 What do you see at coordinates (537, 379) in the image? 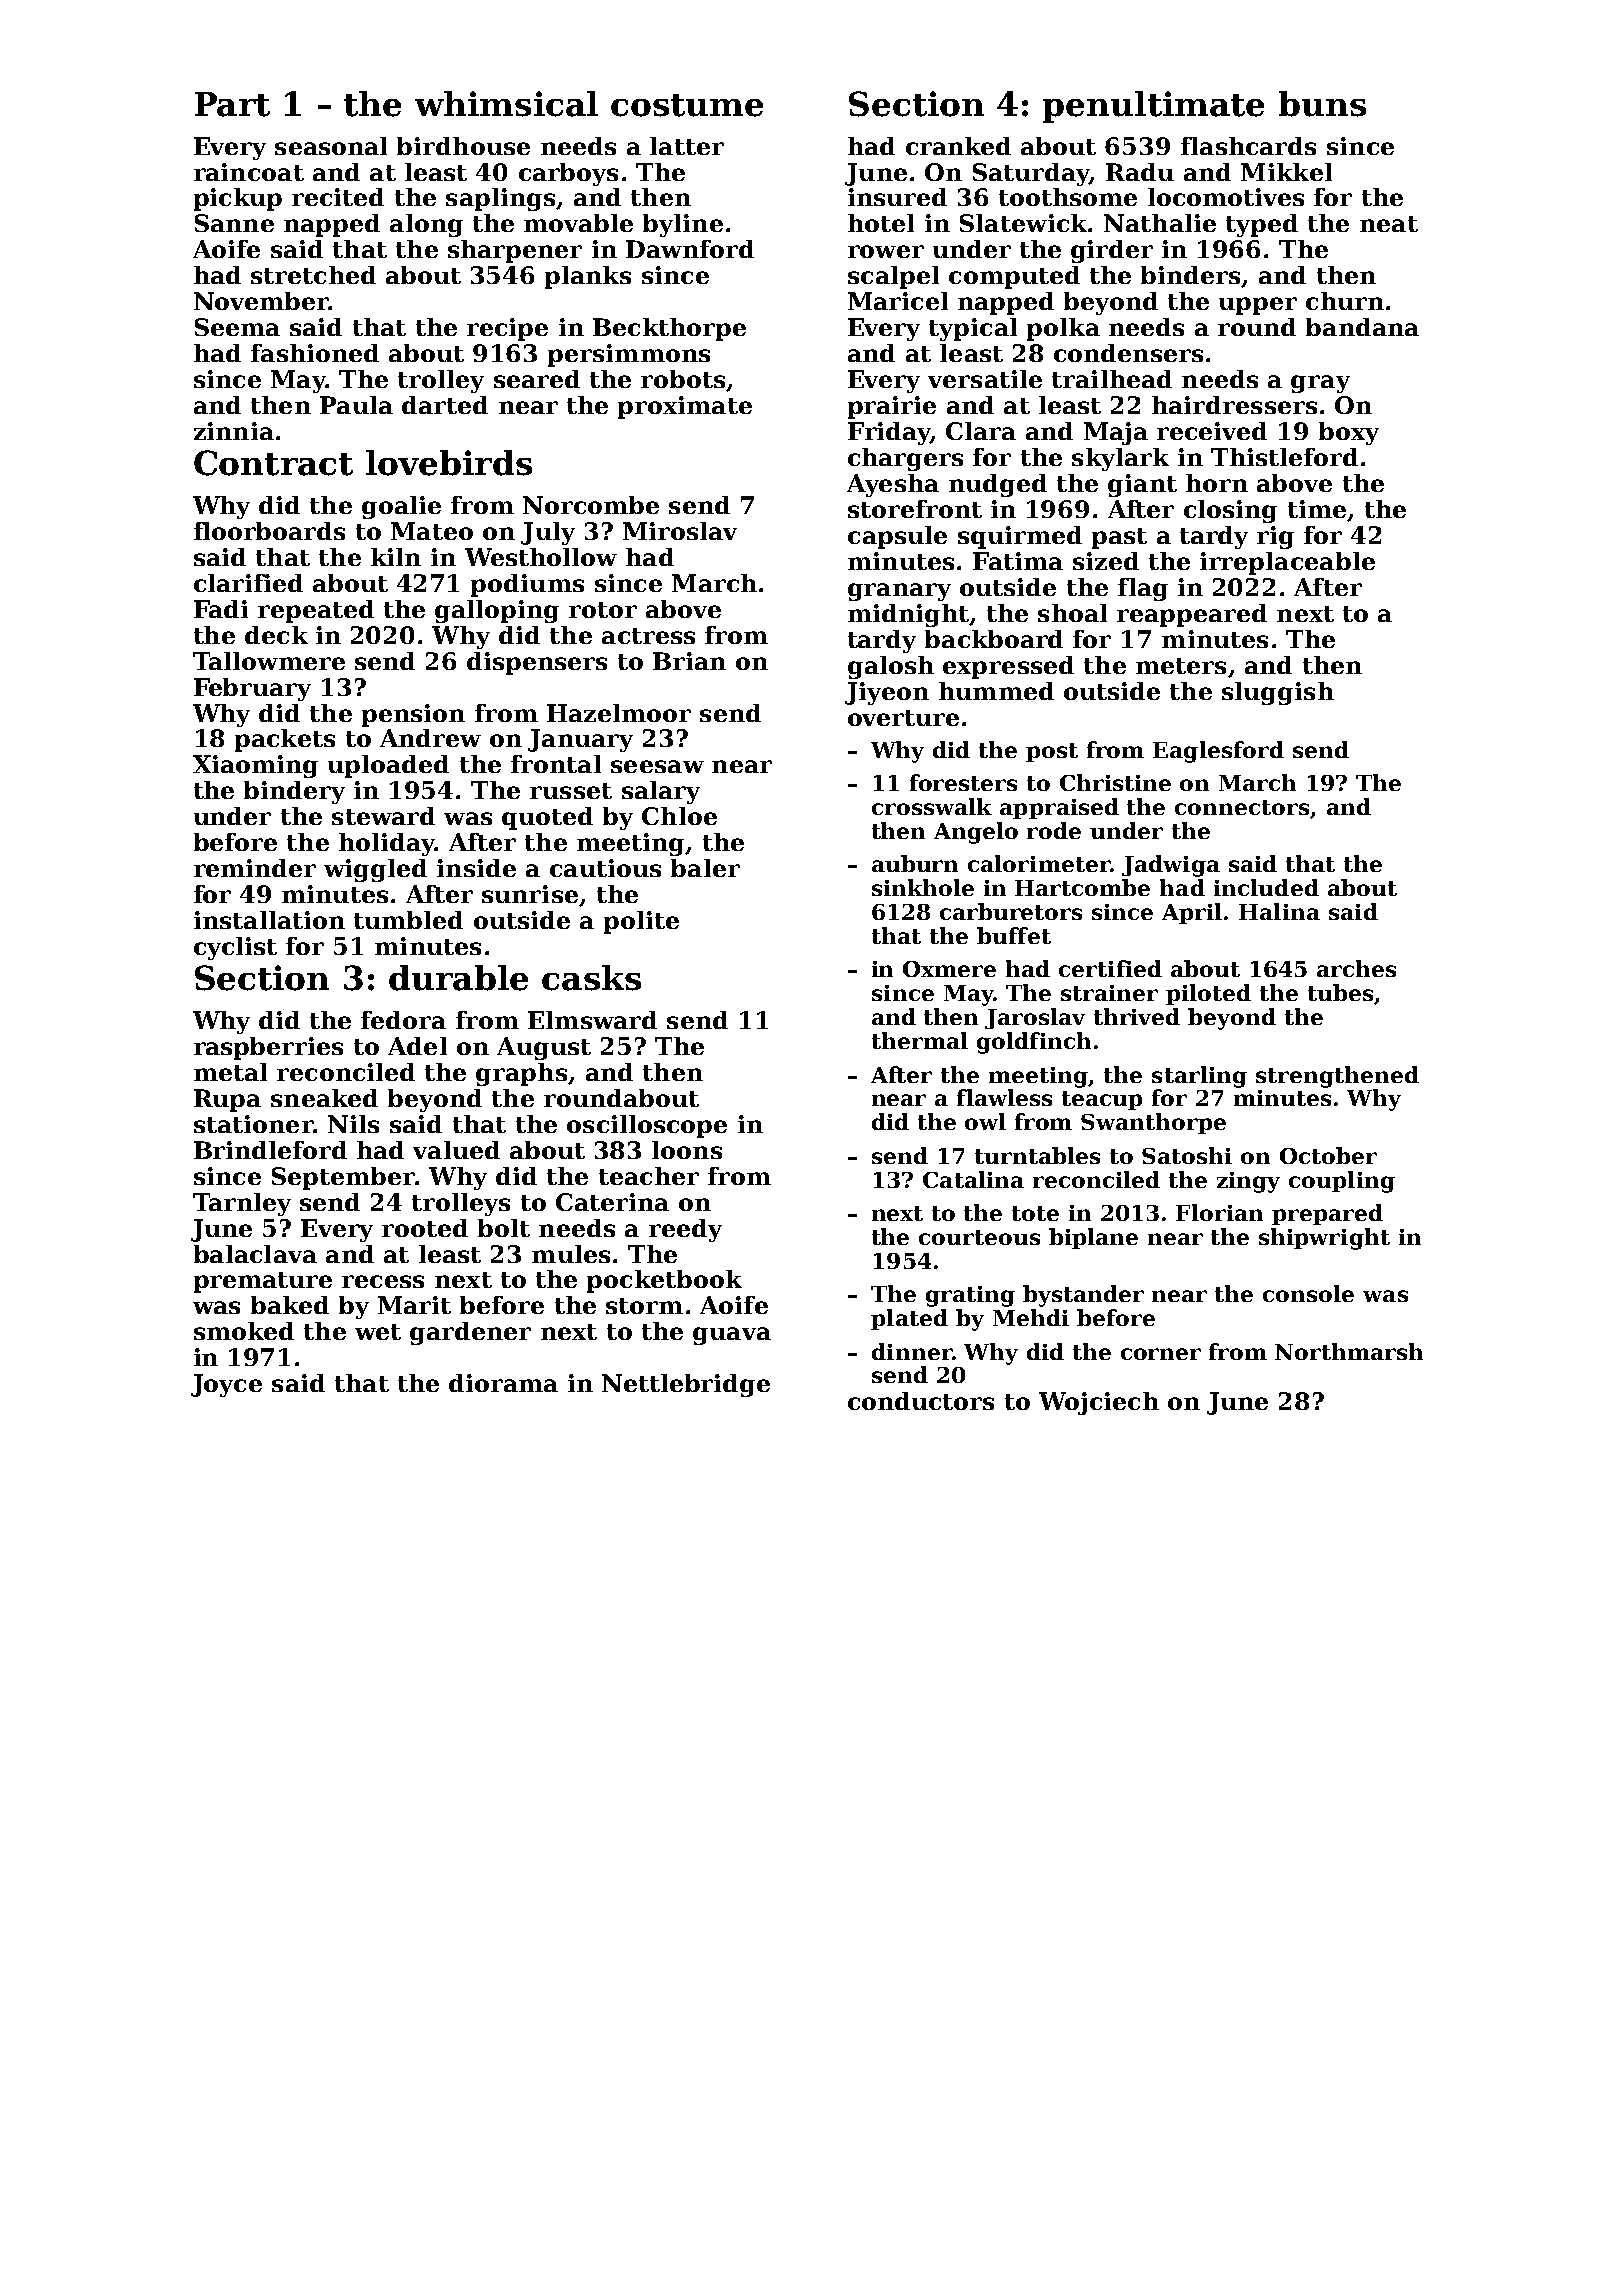
I see `seared` at bounding box center [537, 379].
